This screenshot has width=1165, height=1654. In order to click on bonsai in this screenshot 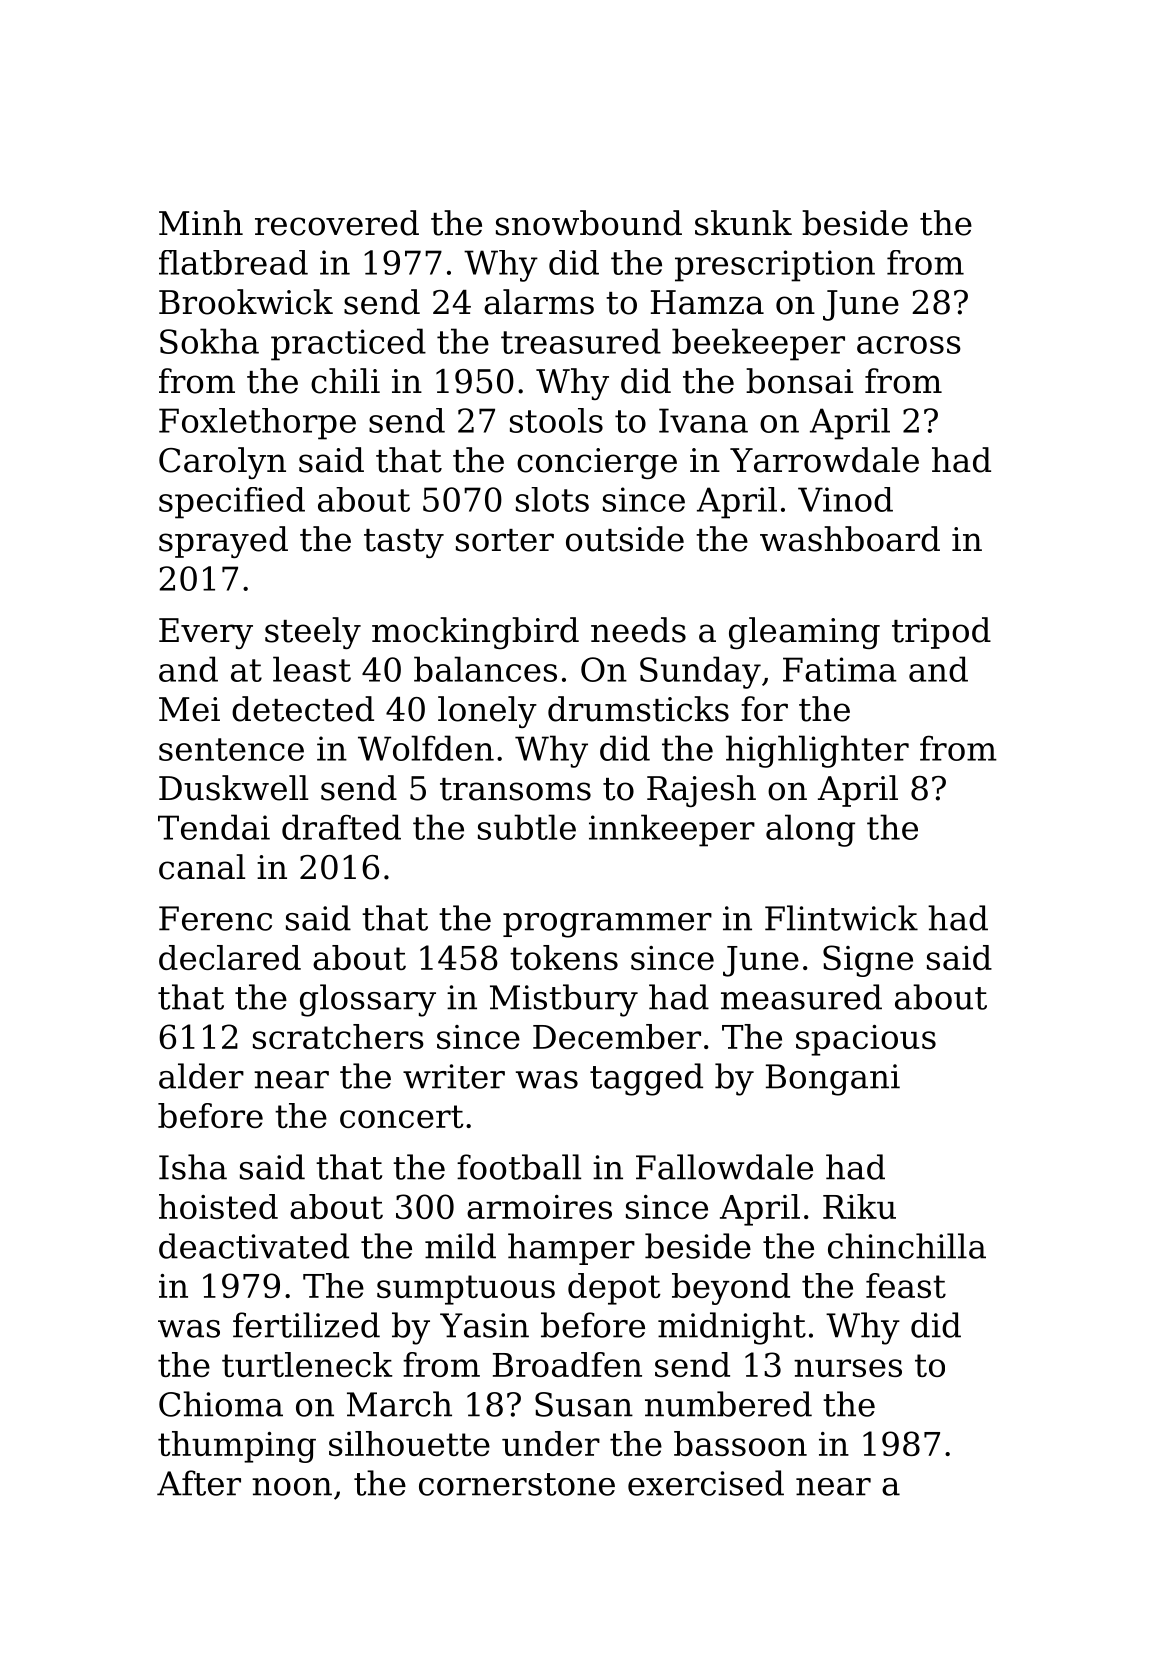, I will do `click(799, 381)`.
